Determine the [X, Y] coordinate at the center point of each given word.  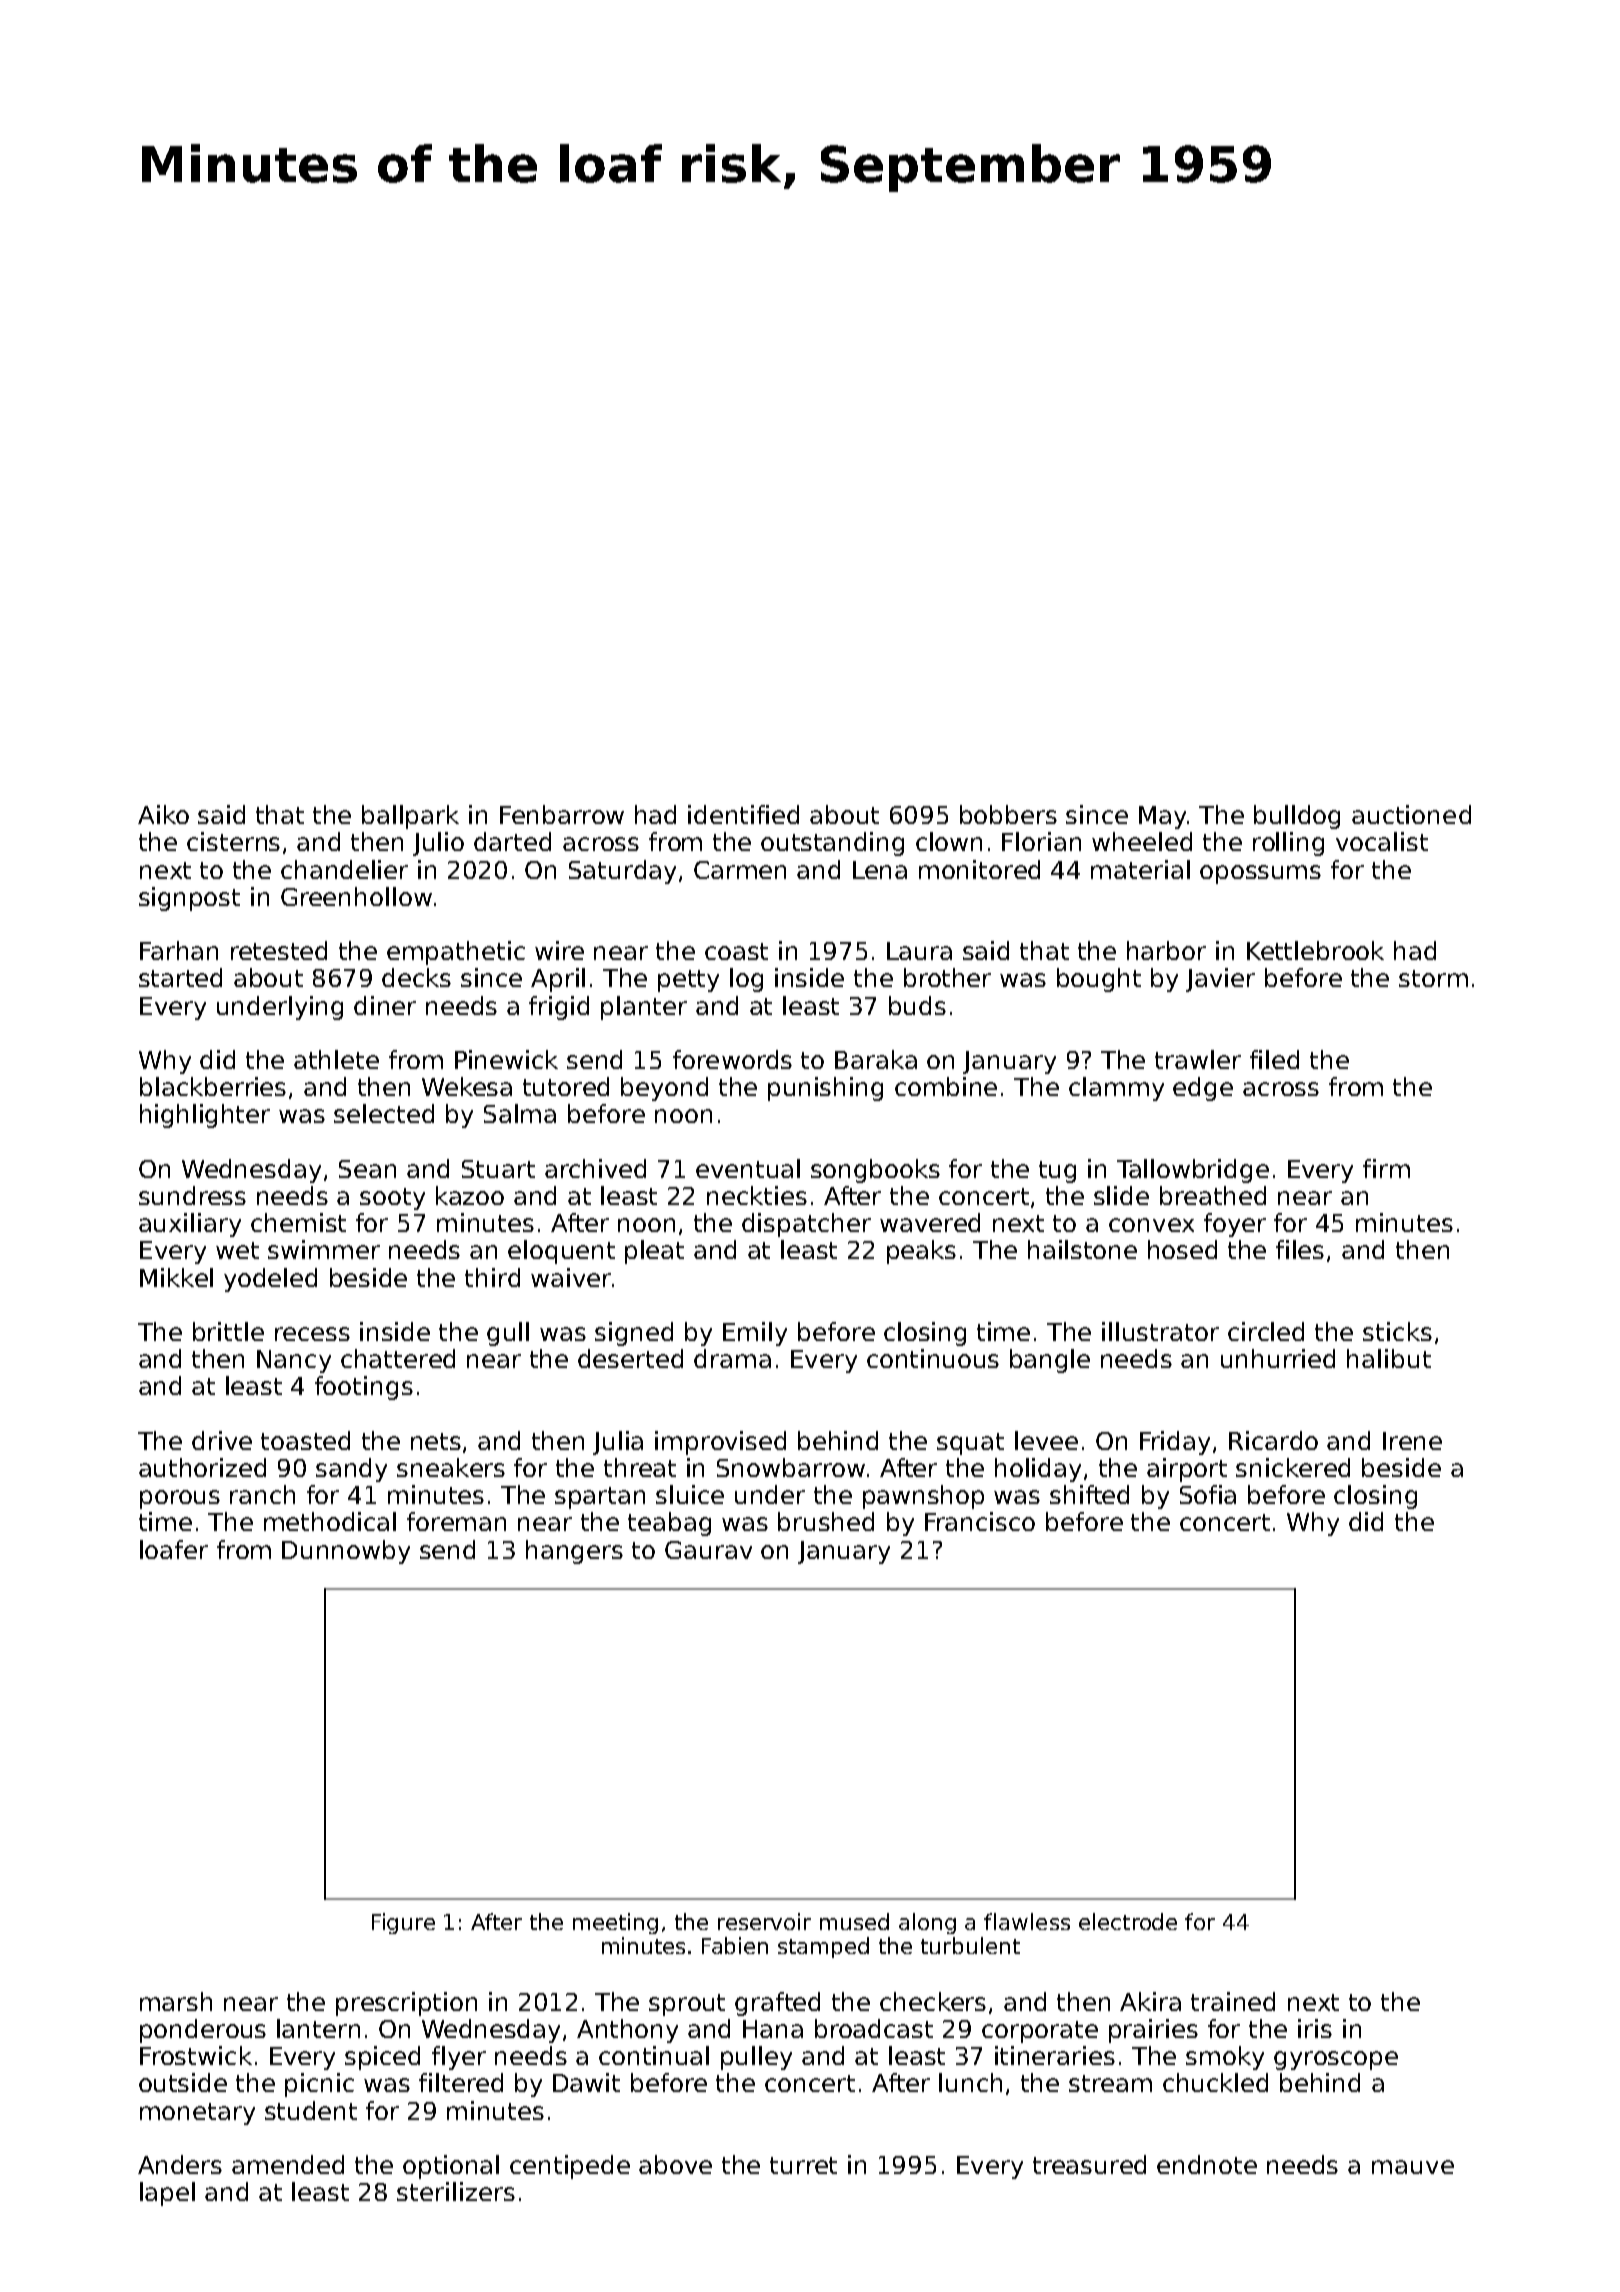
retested [279, 950]
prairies [1153, 2031]
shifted [1089, 1494]
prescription [406, 2004]
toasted [305, 1440]
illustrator [1160, 1331]
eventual [748, 1168]
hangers [574, 1552]
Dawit [586, 2082]
